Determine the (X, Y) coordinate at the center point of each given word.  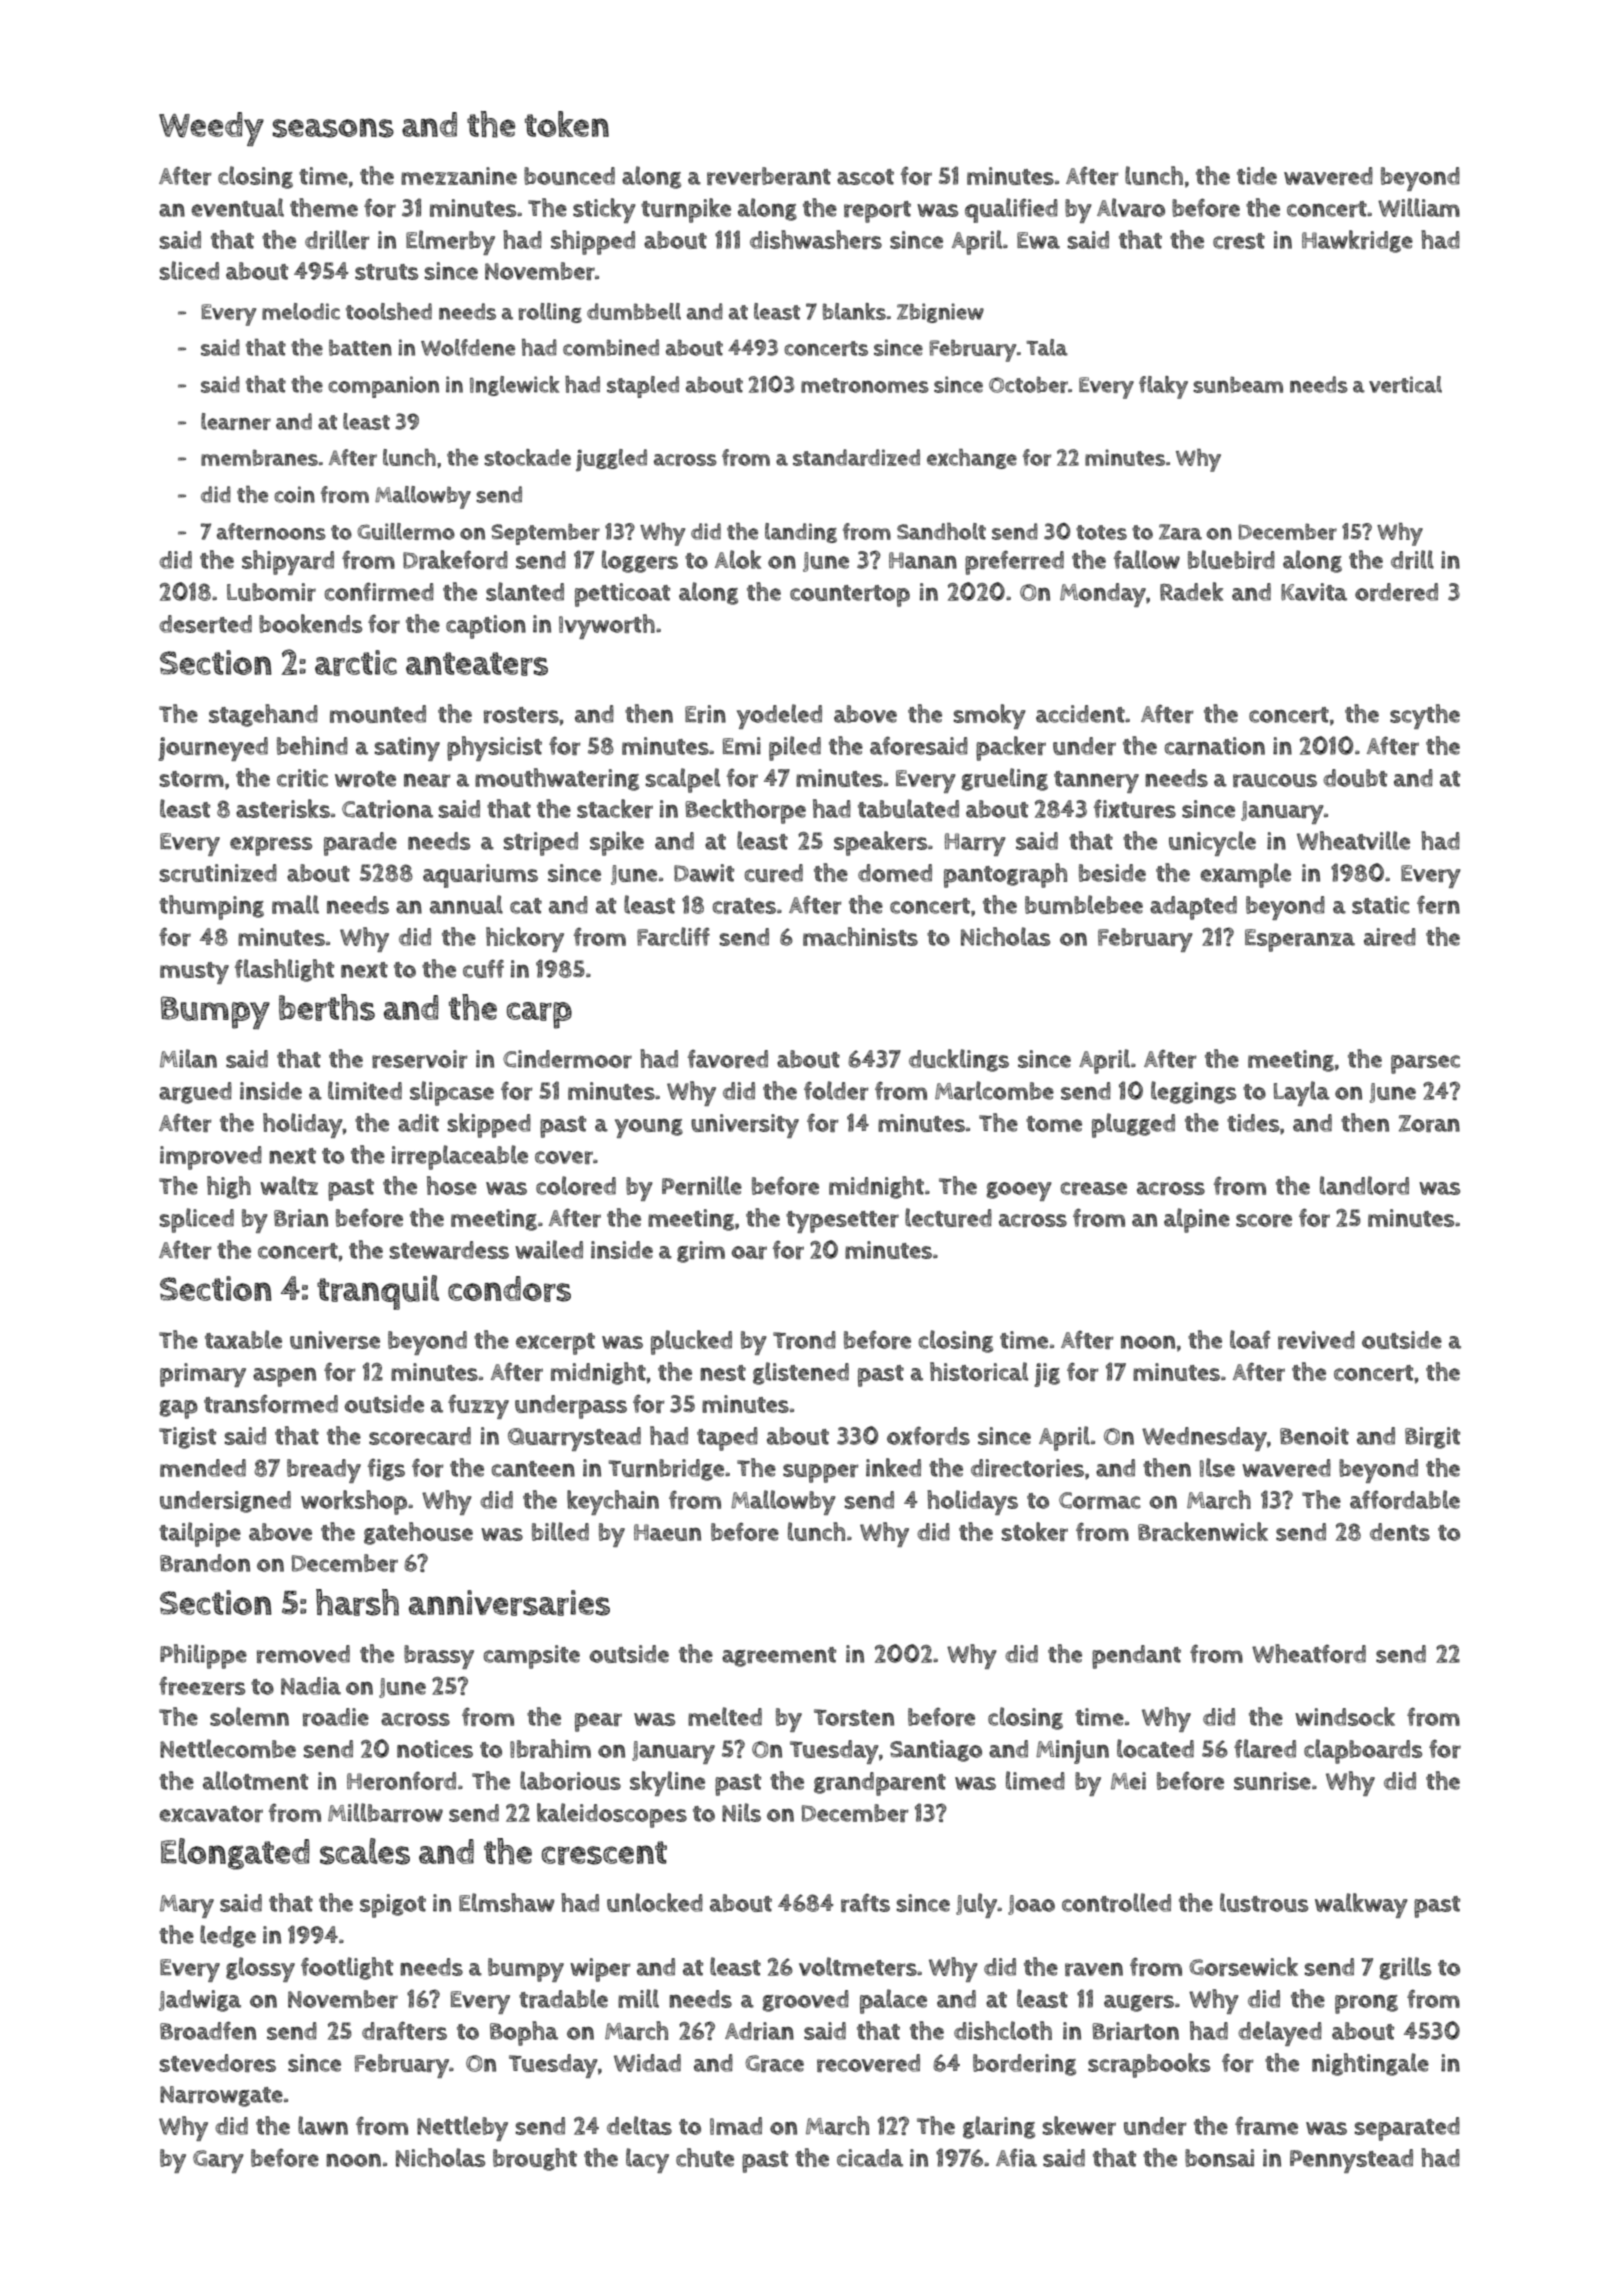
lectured (948, 1217)
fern (1438, 904)
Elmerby (450, 242)
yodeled (779, 716)
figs (386, 1470)
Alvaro (1131, 207)
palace (893, 2001)
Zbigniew (940, 313)
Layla (1302, 1093)
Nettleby (462, 2128)
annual (466, 904)
